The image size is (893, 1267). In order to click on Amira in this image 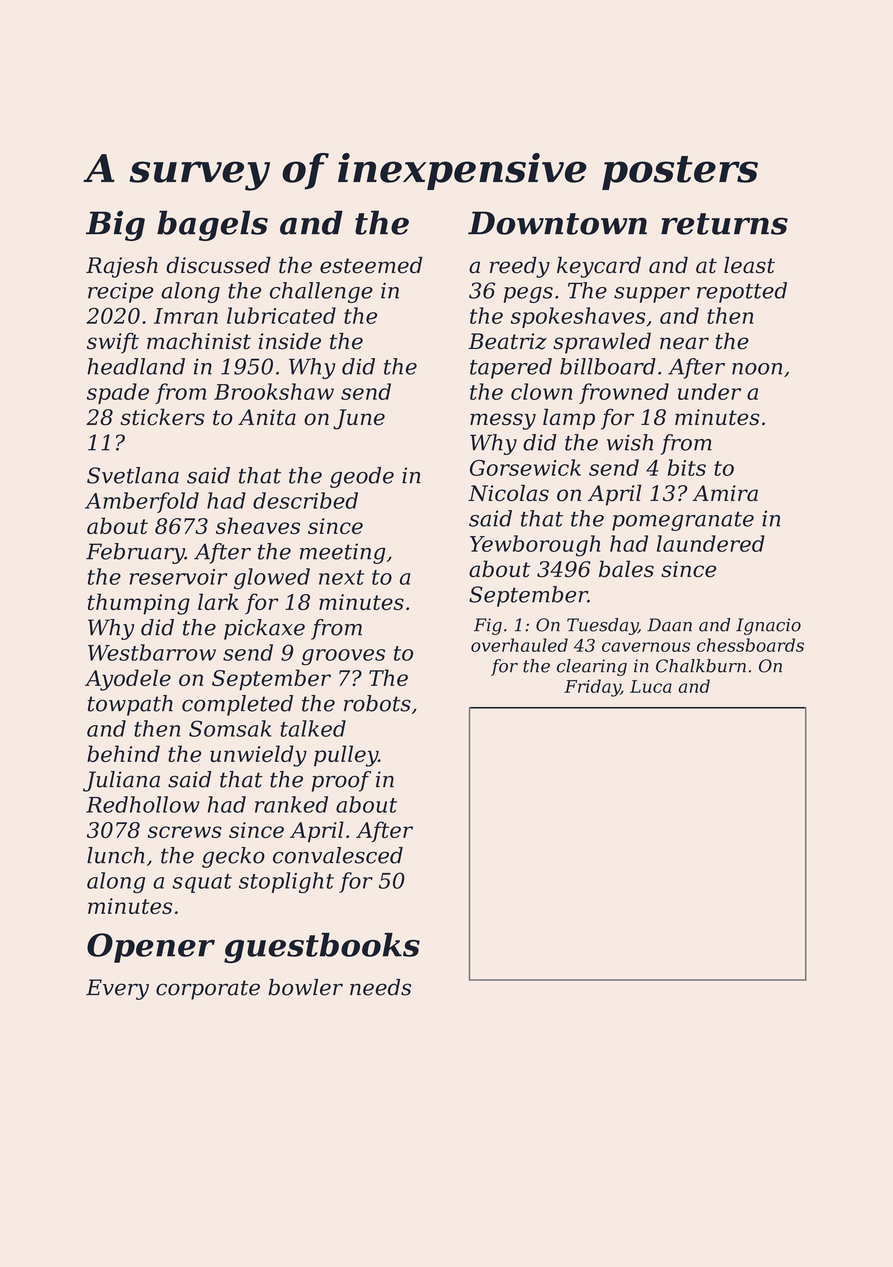, I will do `click(725, 493)`.
